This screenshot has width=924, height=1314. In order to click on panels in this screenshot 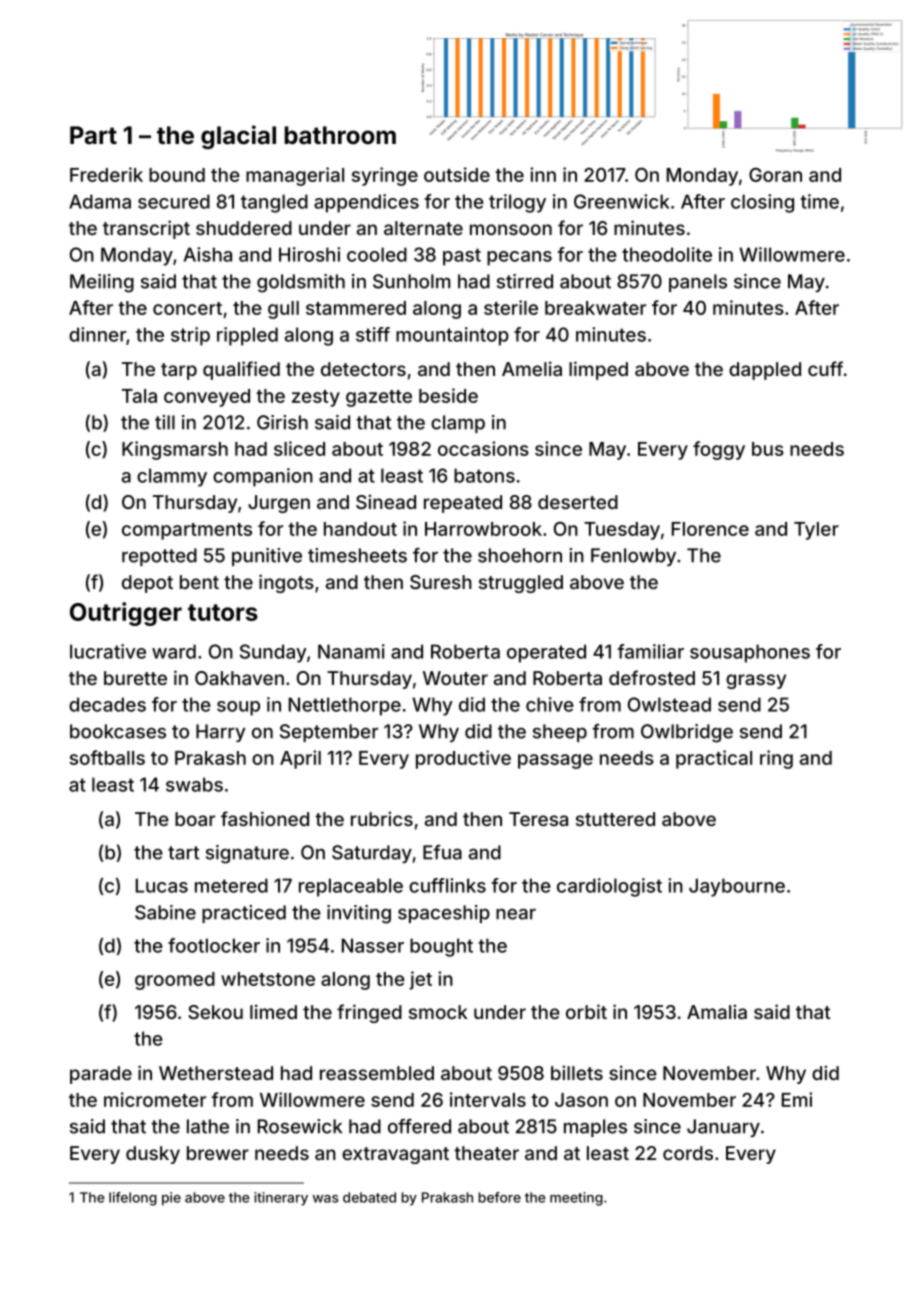, I will do `click(698, 283)`.
